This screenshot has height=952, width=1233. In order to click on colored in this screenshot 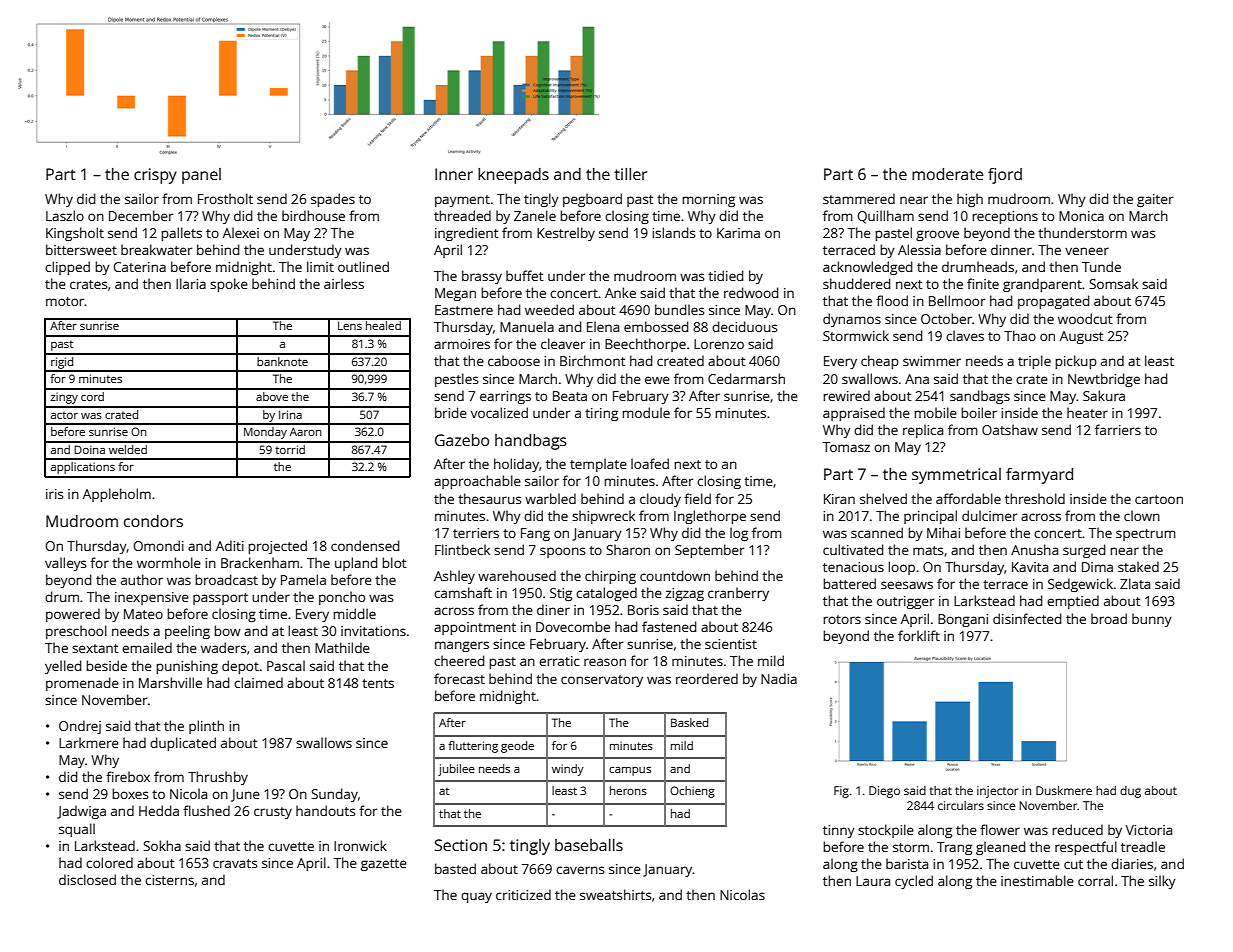, I will do `click(109, 862)`.
